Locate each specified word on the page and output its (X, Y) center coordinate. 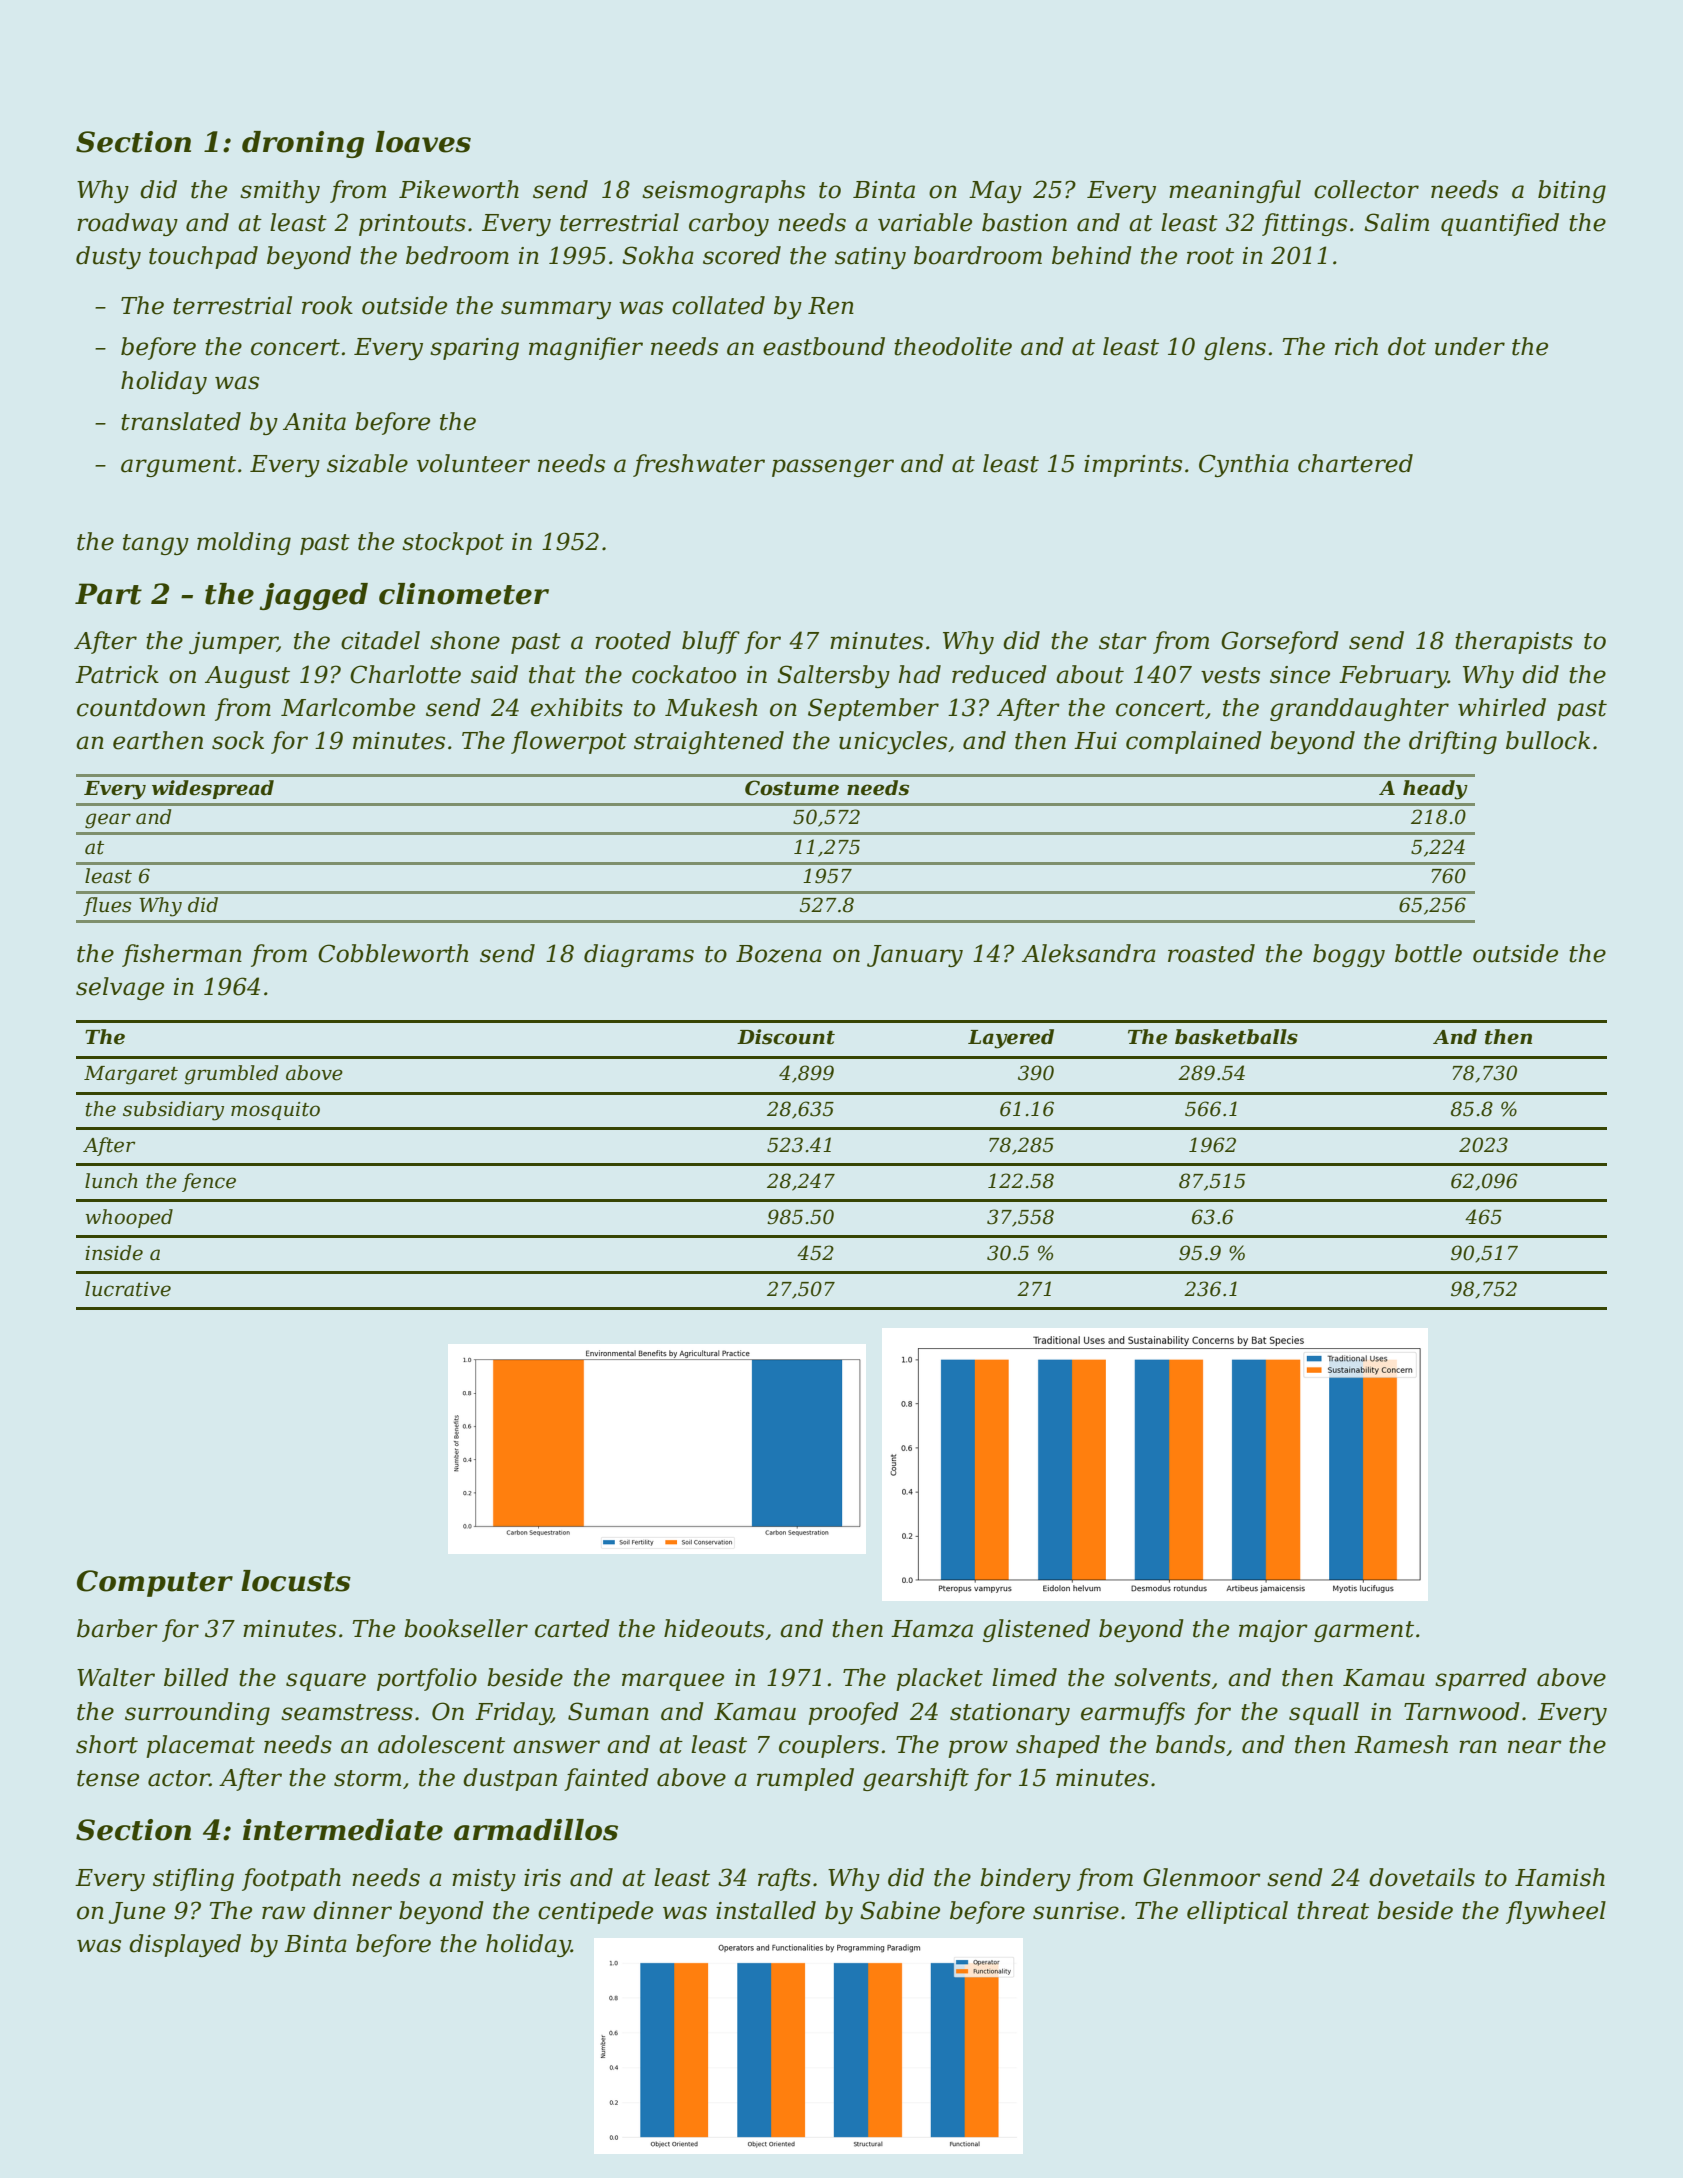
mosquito (275, 1111)
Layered (1011, 1039)
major (1273, 1631)
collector (1366, 189)
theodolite (953, 346)
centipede (595, 1912)
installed (766, 1910)
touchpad (203, 257)
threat (1333, 1910)
